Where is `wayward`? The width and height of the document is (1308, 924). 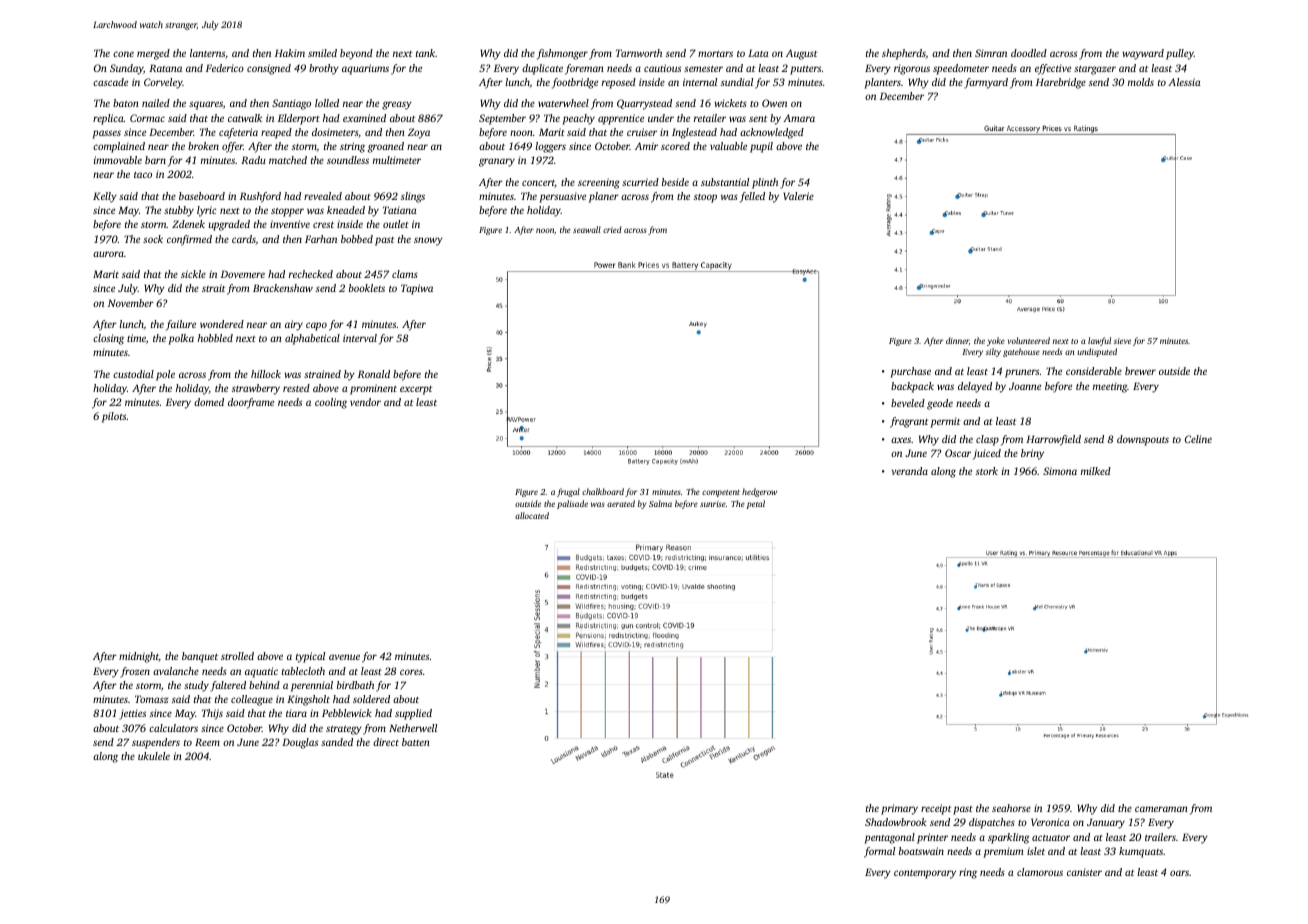 wayward is located at coordinates (1143, 54).
